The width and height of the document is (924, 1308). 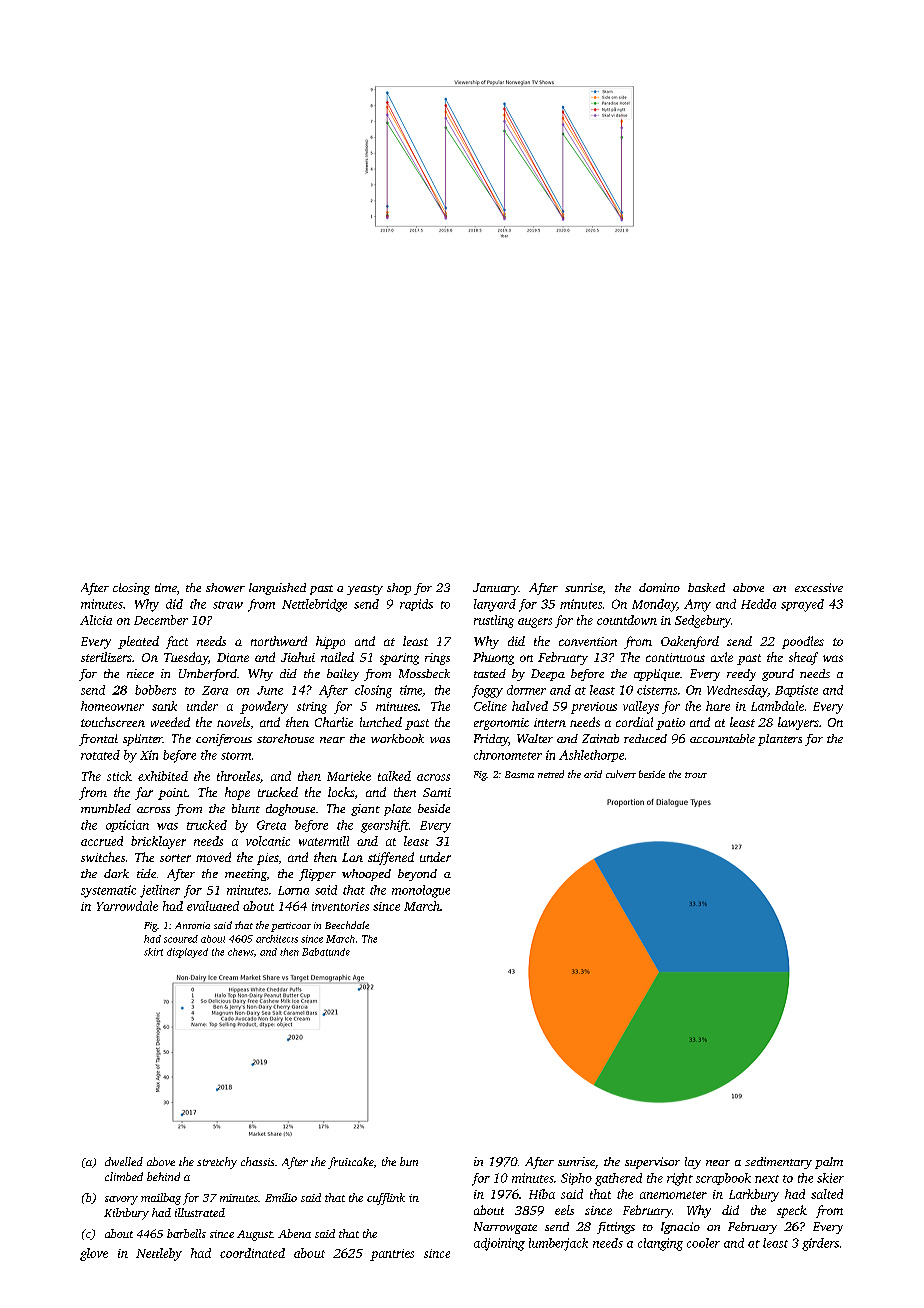 I want to click on basked, so click(x=706, y=587).
